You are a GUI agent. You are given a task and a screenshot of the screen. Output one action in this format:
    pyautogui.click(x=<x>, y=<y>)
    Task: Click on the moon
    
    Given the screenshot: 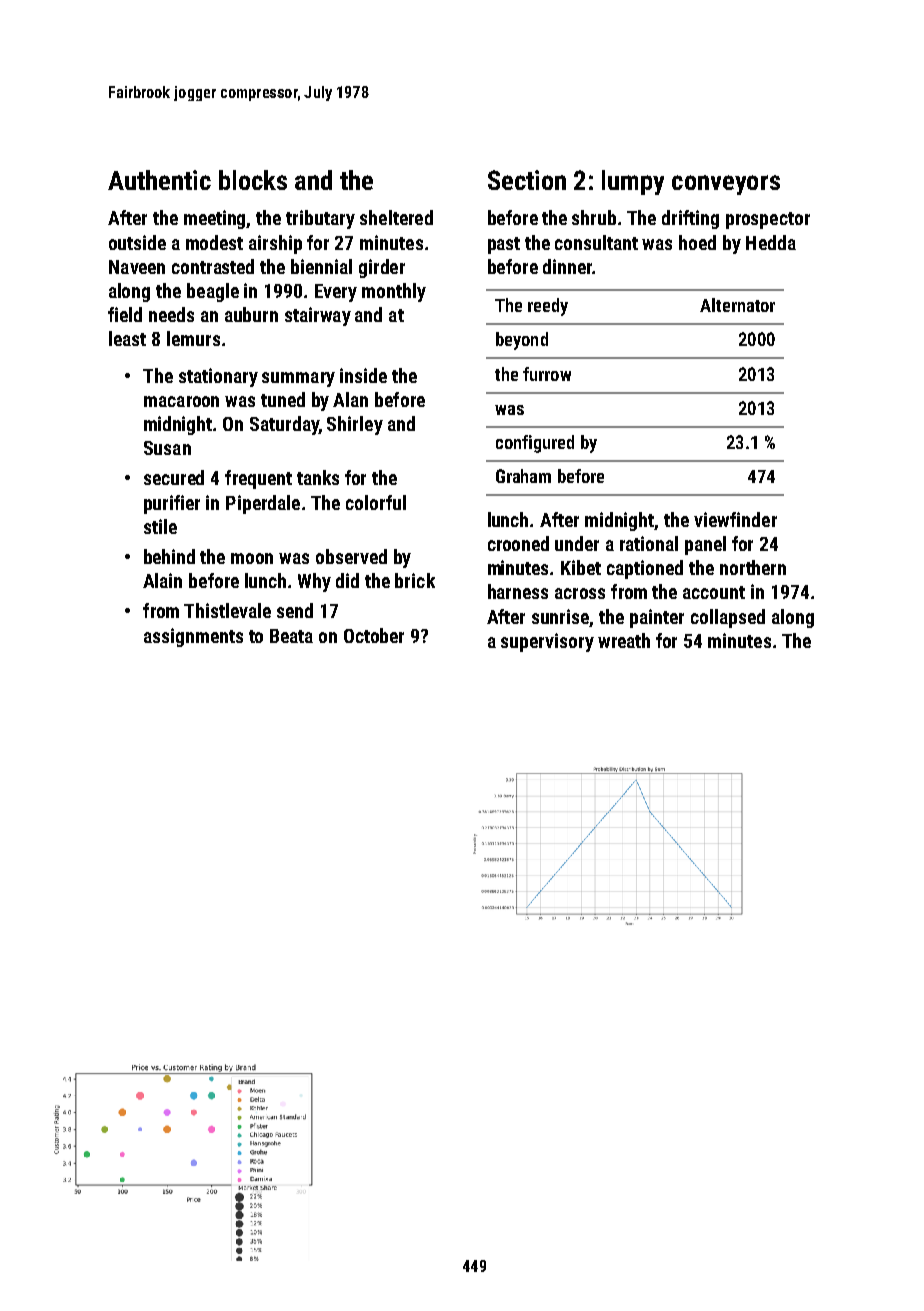 What is the action you would take?
    pyautogui.click(x=252, y=558)
